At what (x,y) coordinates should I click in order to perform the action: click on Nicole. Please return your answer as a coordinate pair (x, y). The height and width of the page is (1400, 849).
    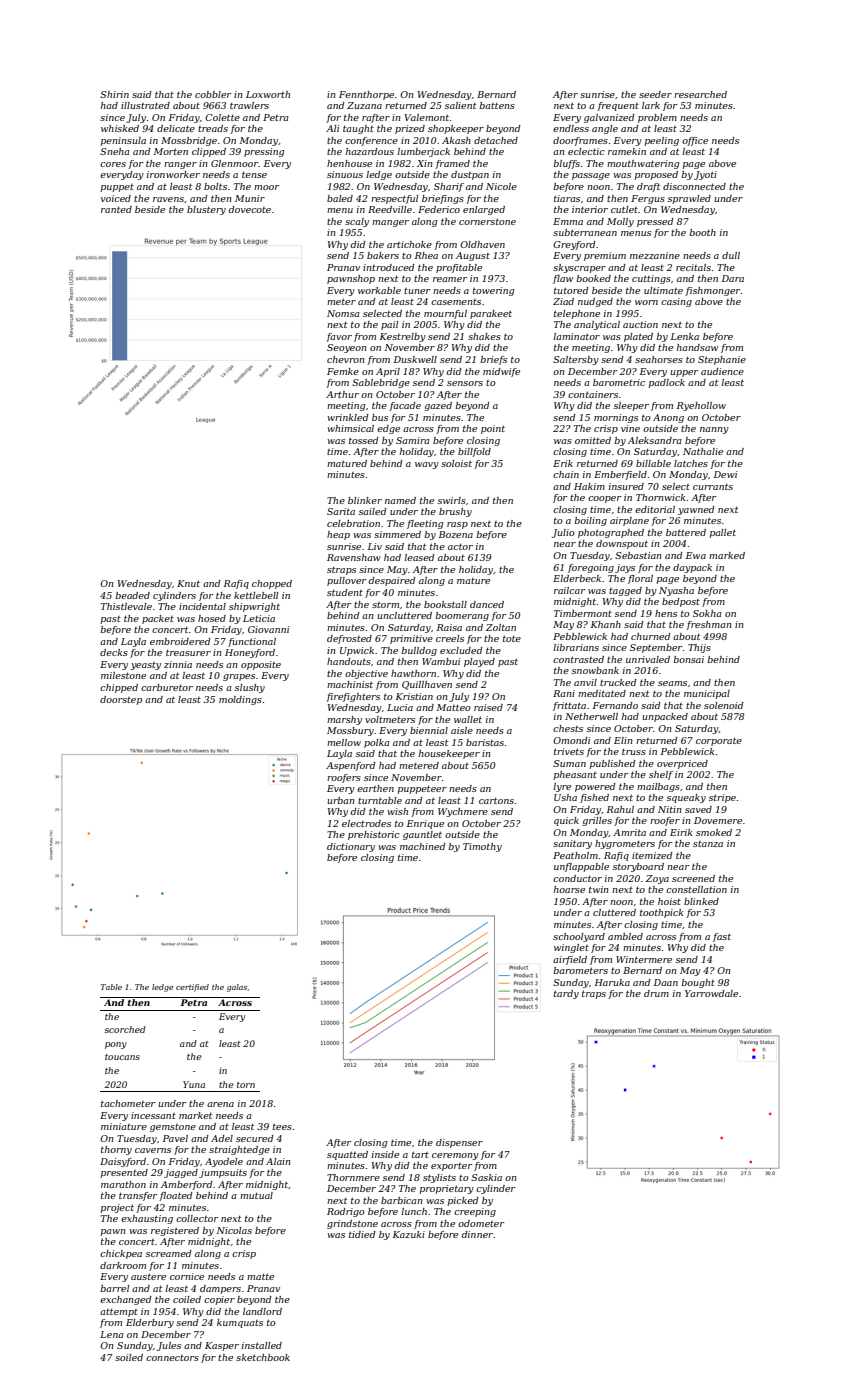
    Looking at the image, I should click on (501, 186).
